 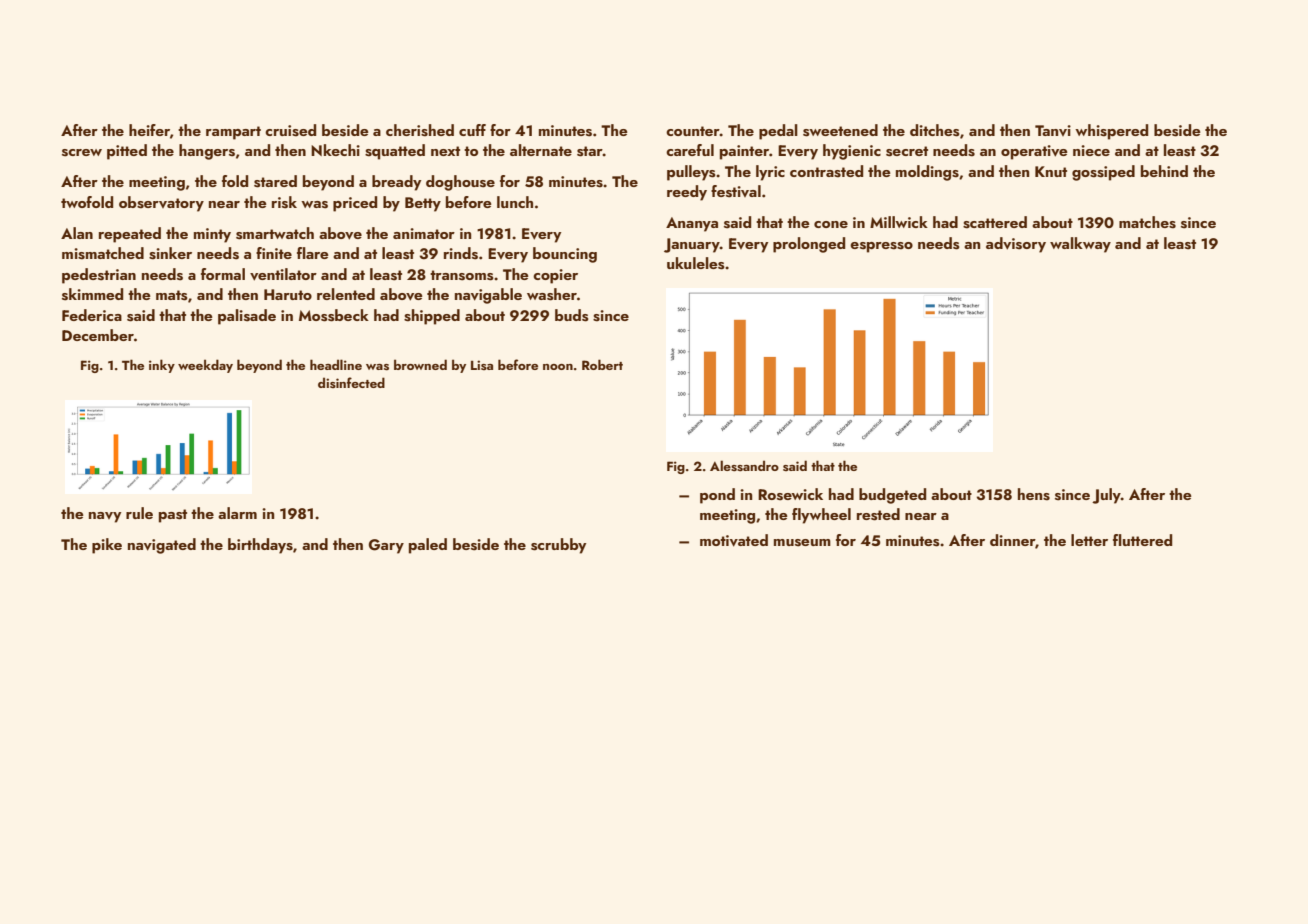 What do you see at coordinates (1080, 245) in the screenshot?
I see `walkway` at bounding box center [1080, 245].
